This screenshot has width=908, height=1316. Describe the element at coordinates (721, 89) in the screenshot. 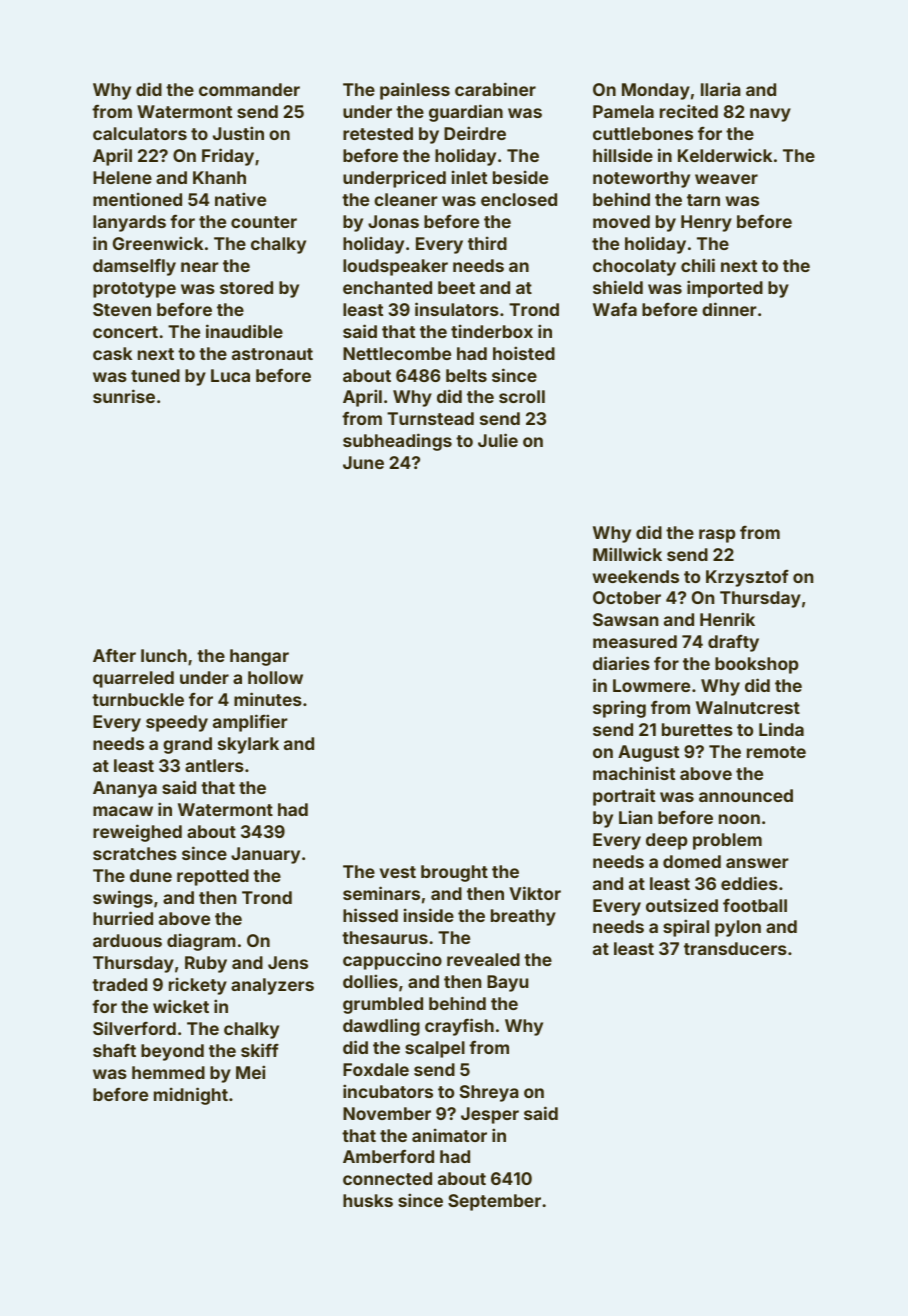

I see `Ilaria` at that location.
